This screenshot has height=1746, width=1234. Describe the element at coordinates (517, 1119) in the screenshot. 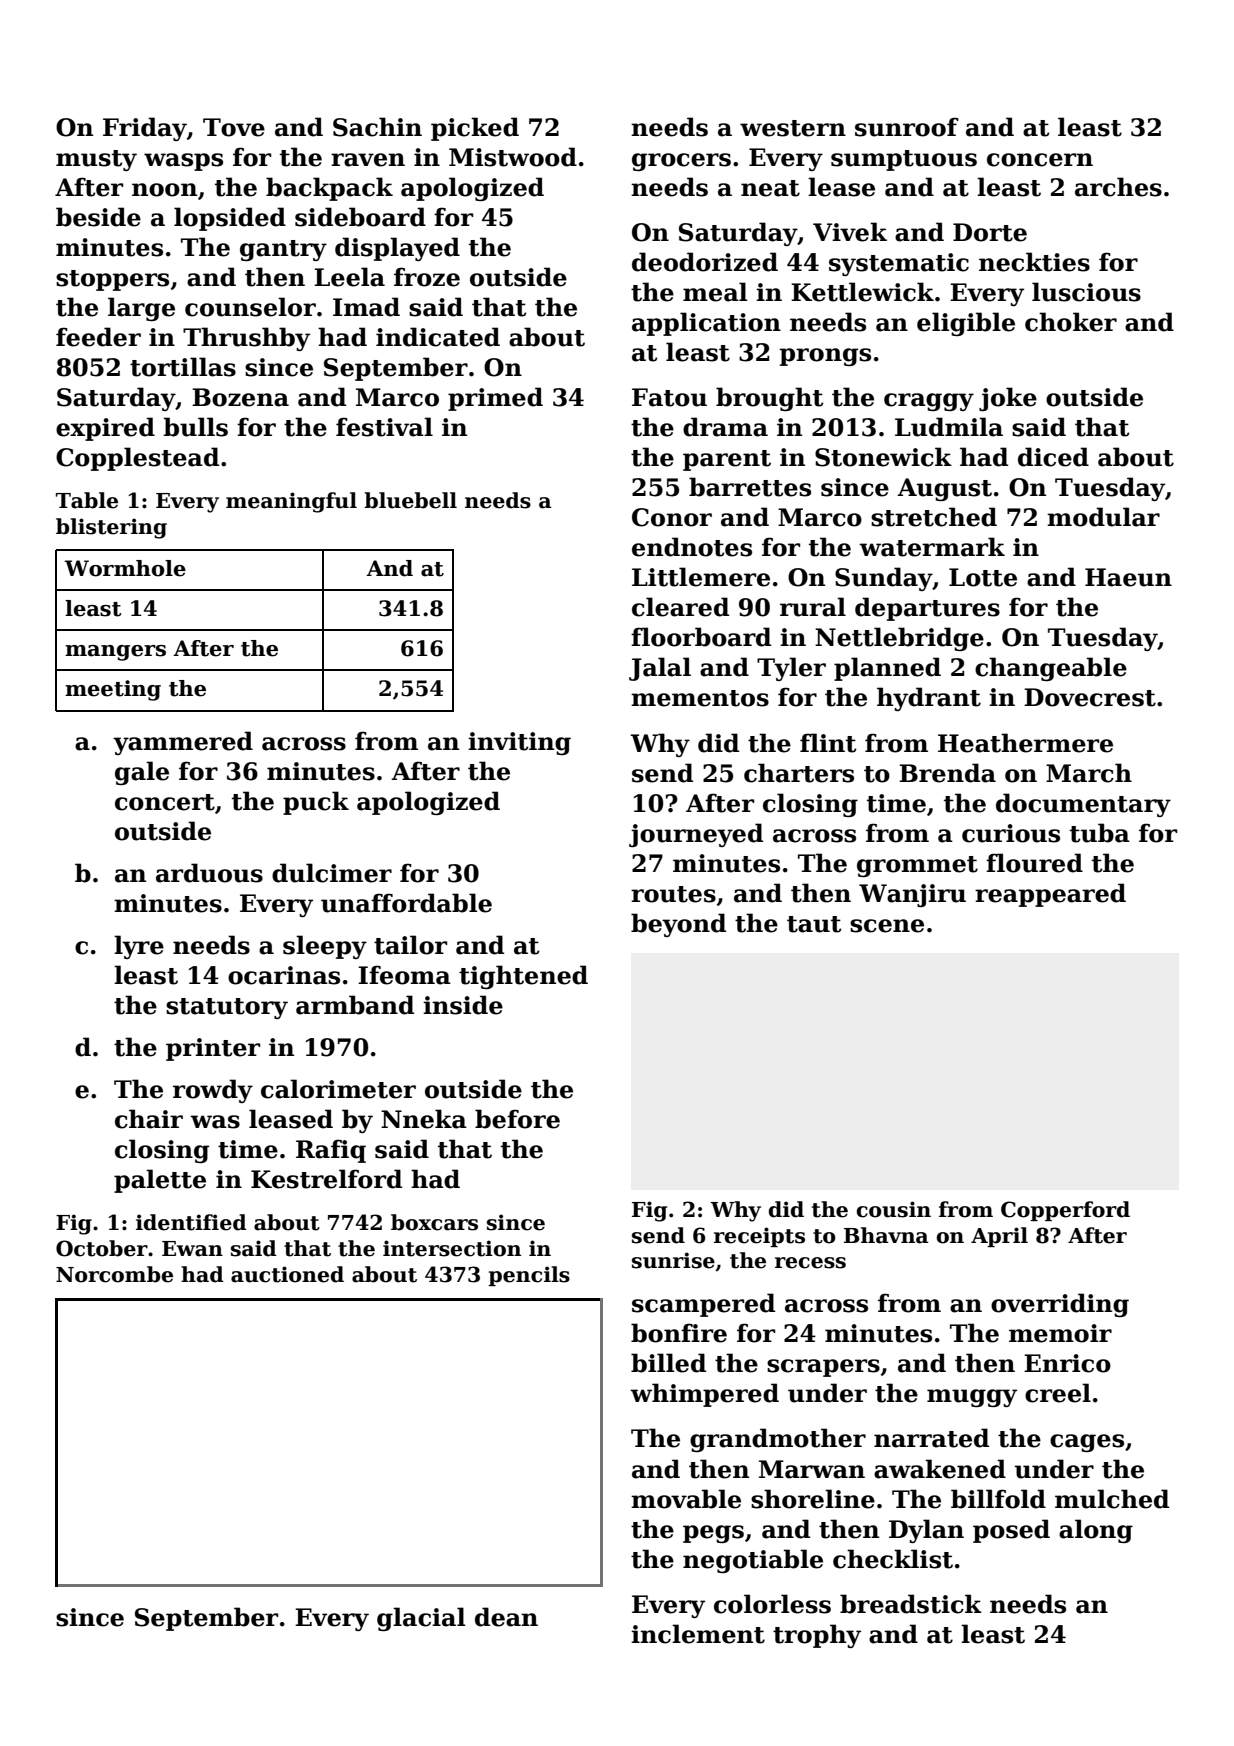

I see `before` at that location.
